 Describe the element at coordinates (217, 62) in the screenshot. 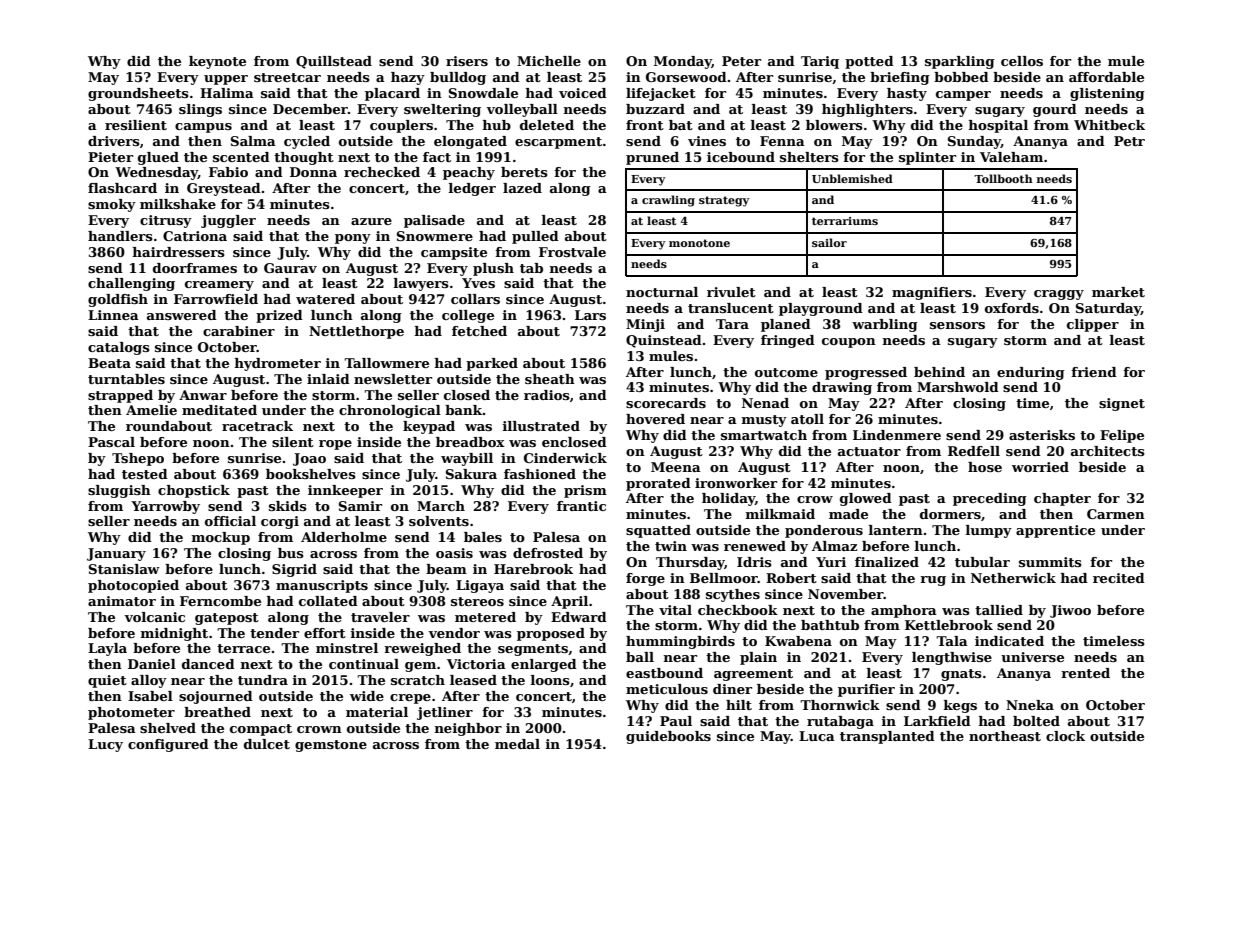

I see `keynote` at that location.
